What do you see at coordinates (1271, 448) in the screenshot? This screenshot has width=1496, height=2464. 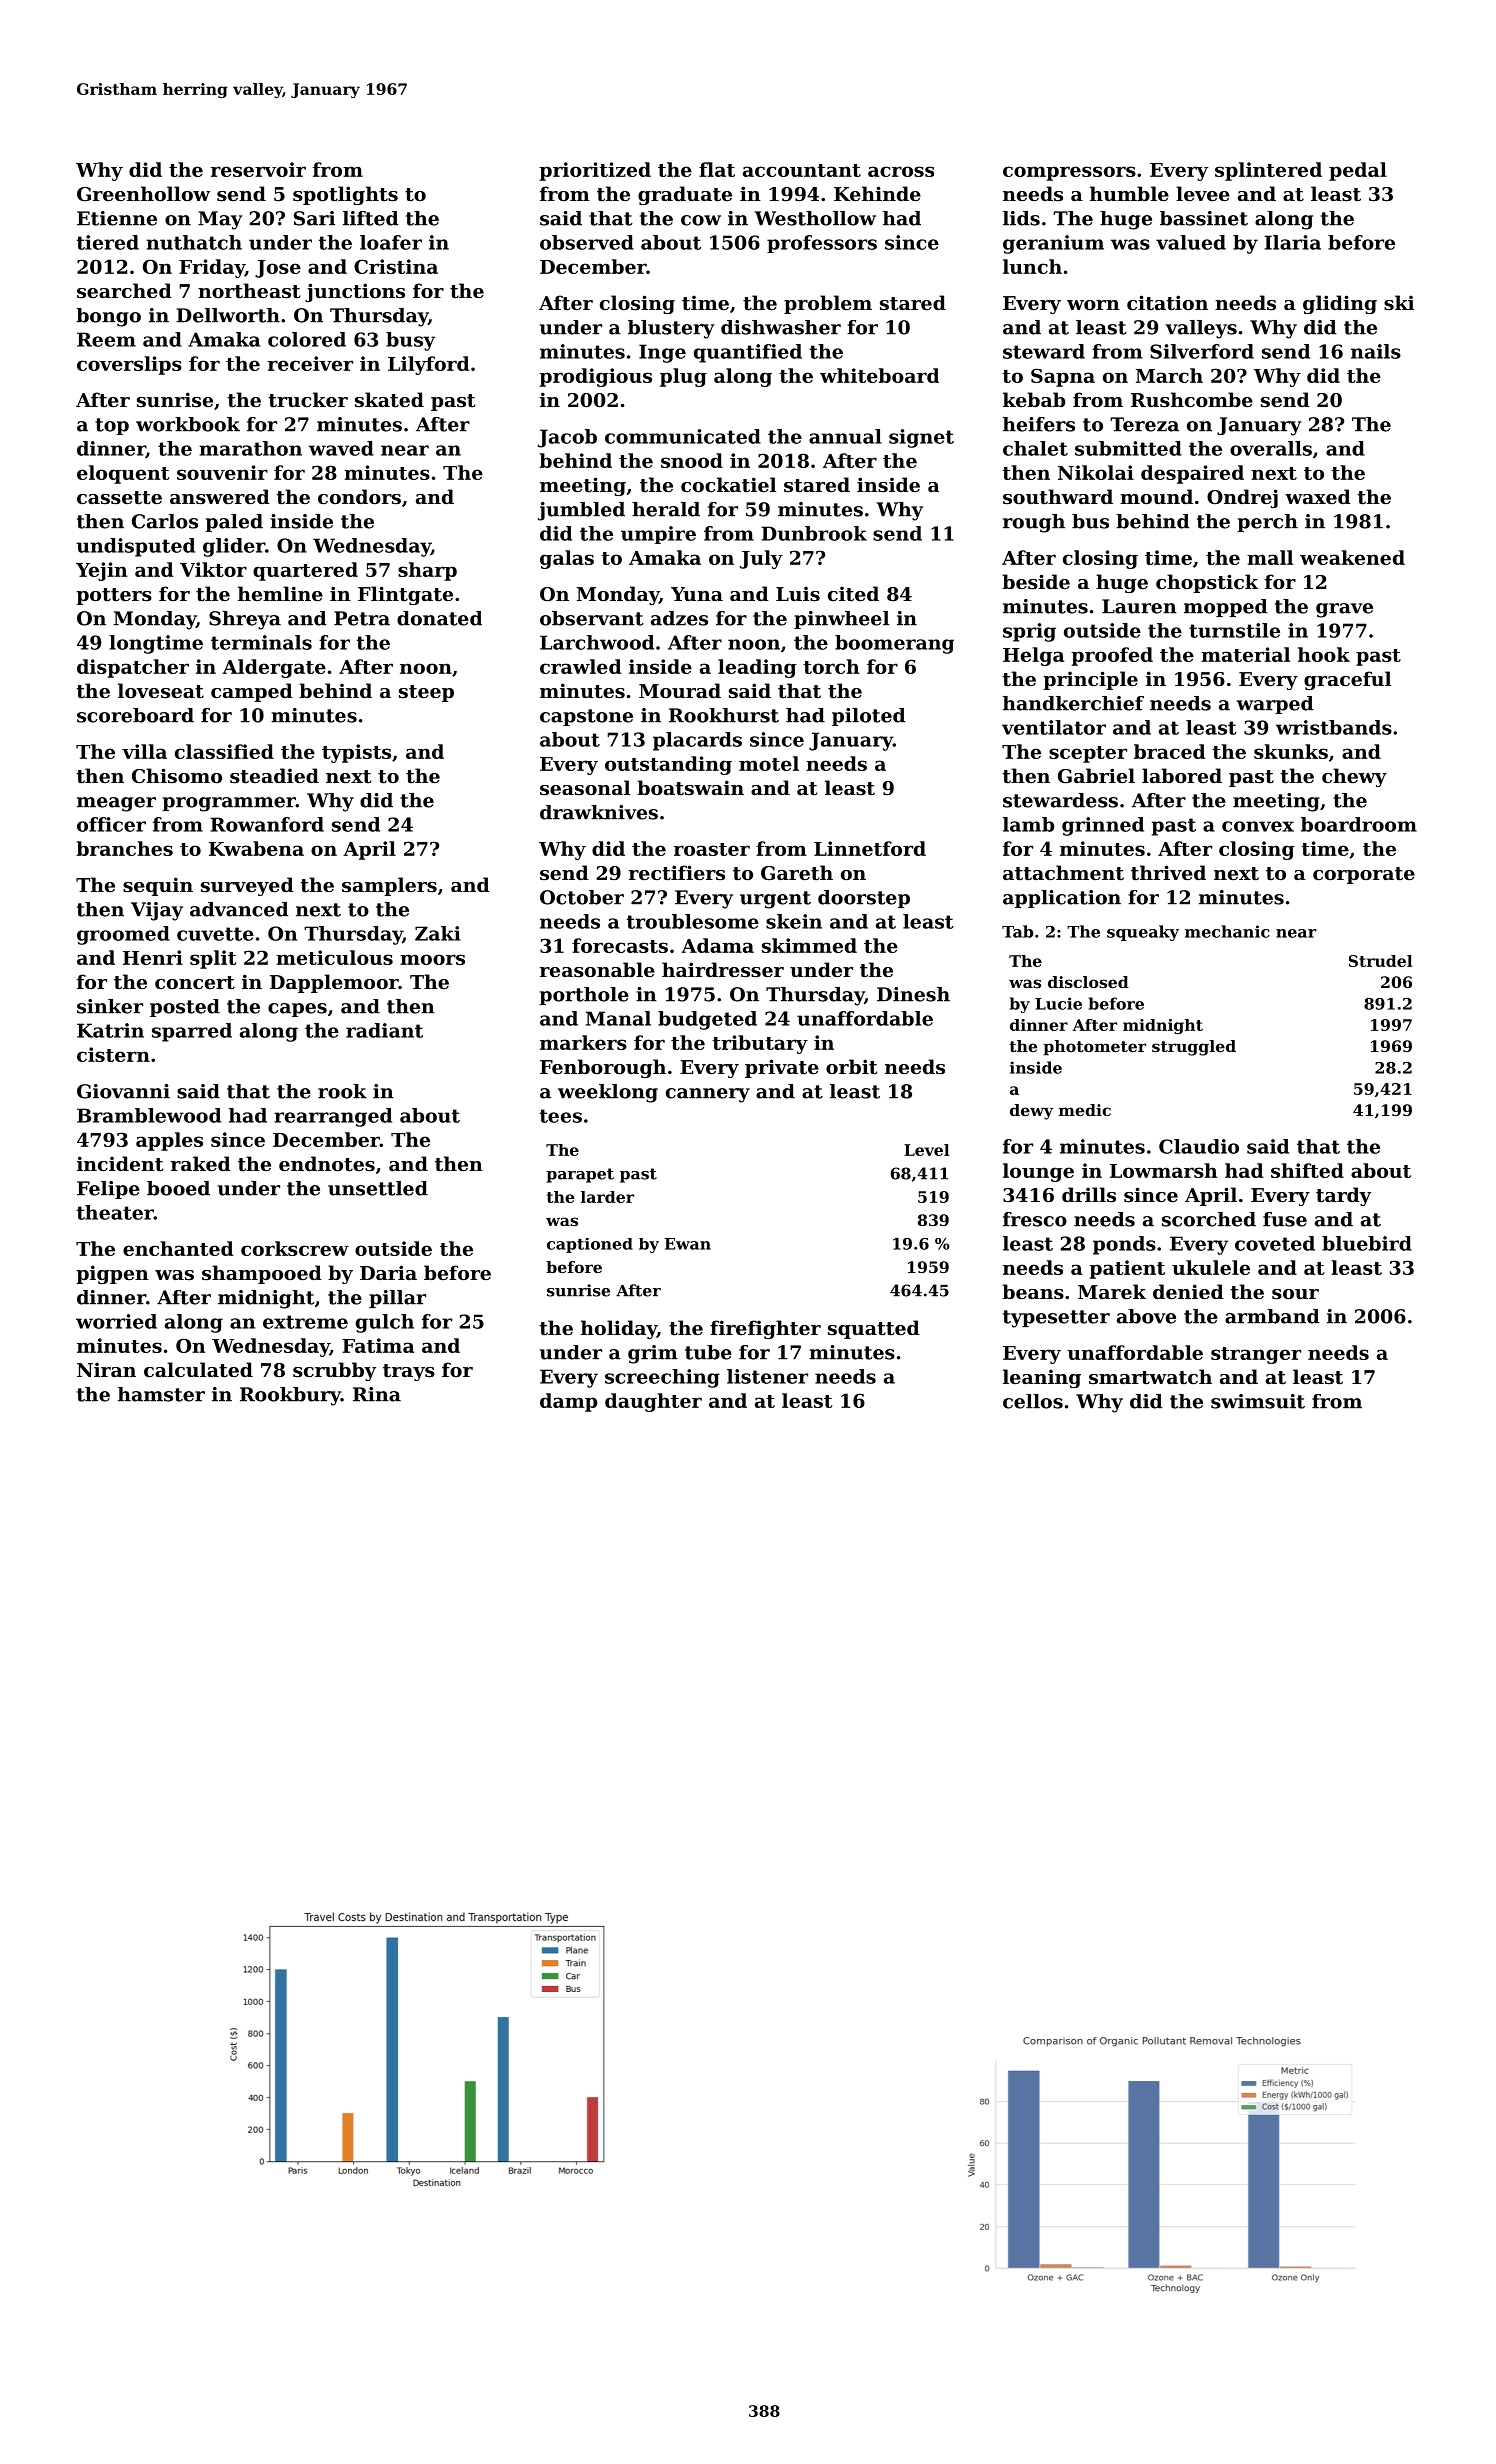 I see `overalls` at bounding box center [1271, 448].
